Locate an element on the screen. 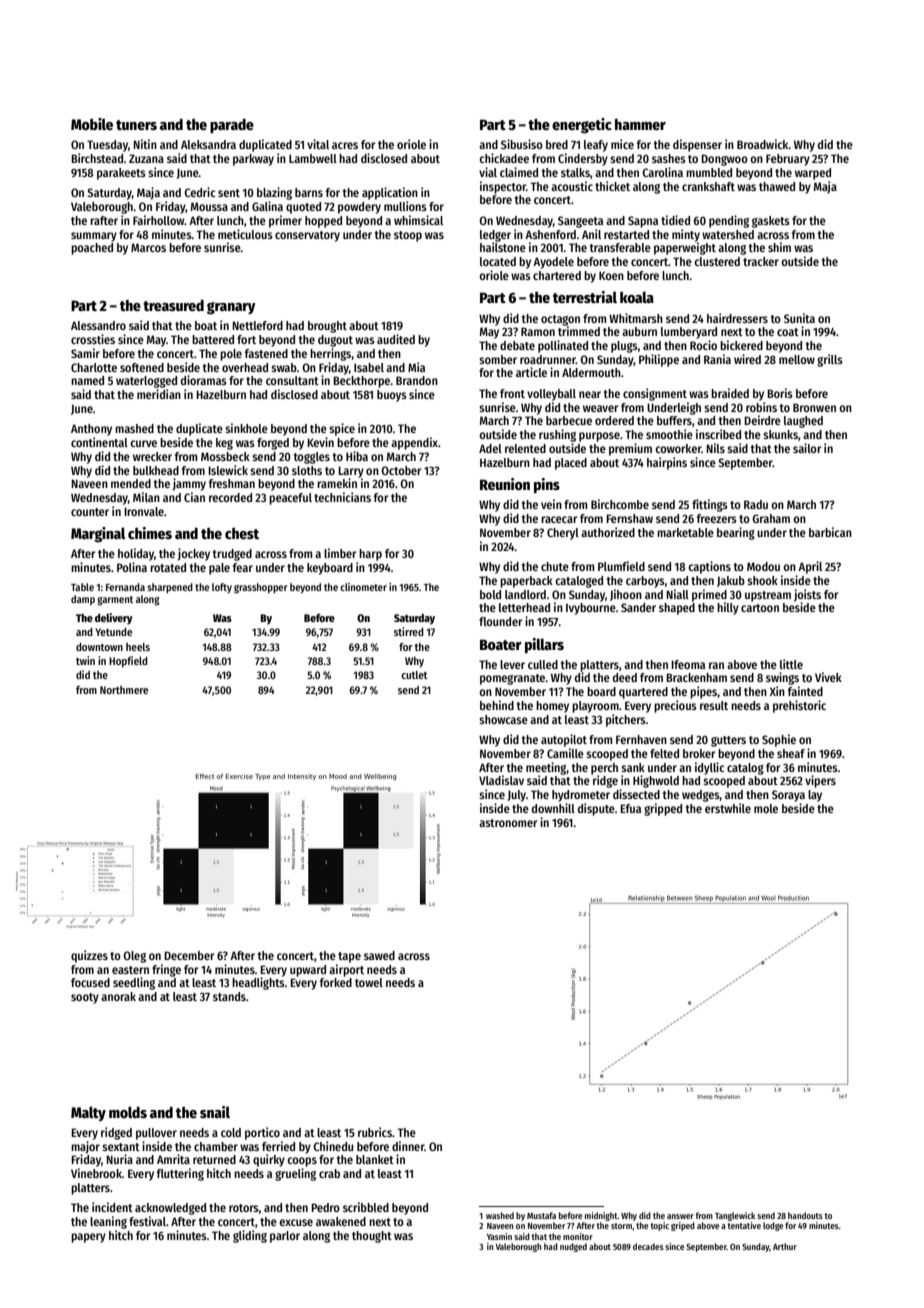  Sangeeta is located at coordinates (580, 222).
